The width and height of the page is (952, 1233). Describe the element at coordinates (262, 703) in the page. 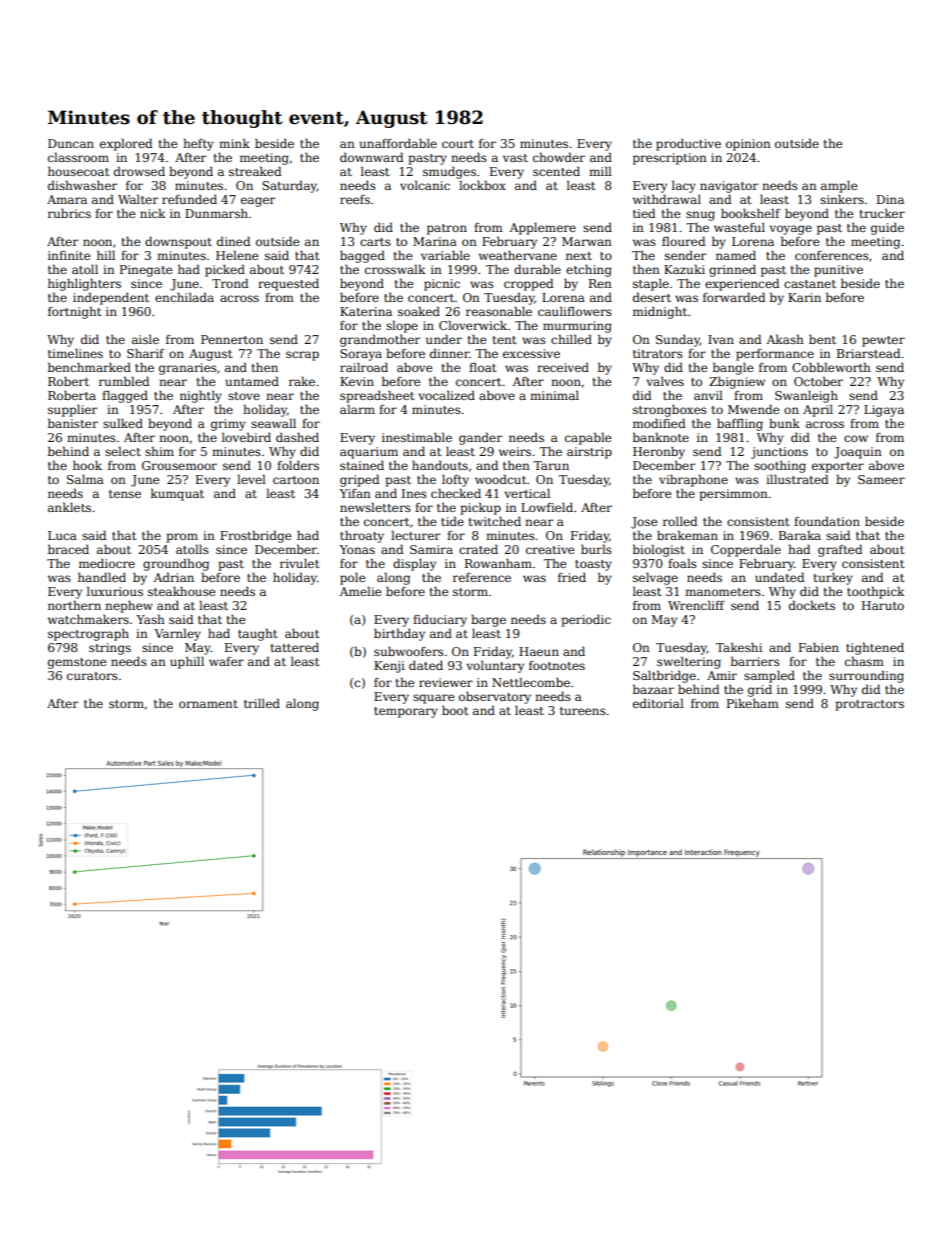

I see `trilled` at that location.
